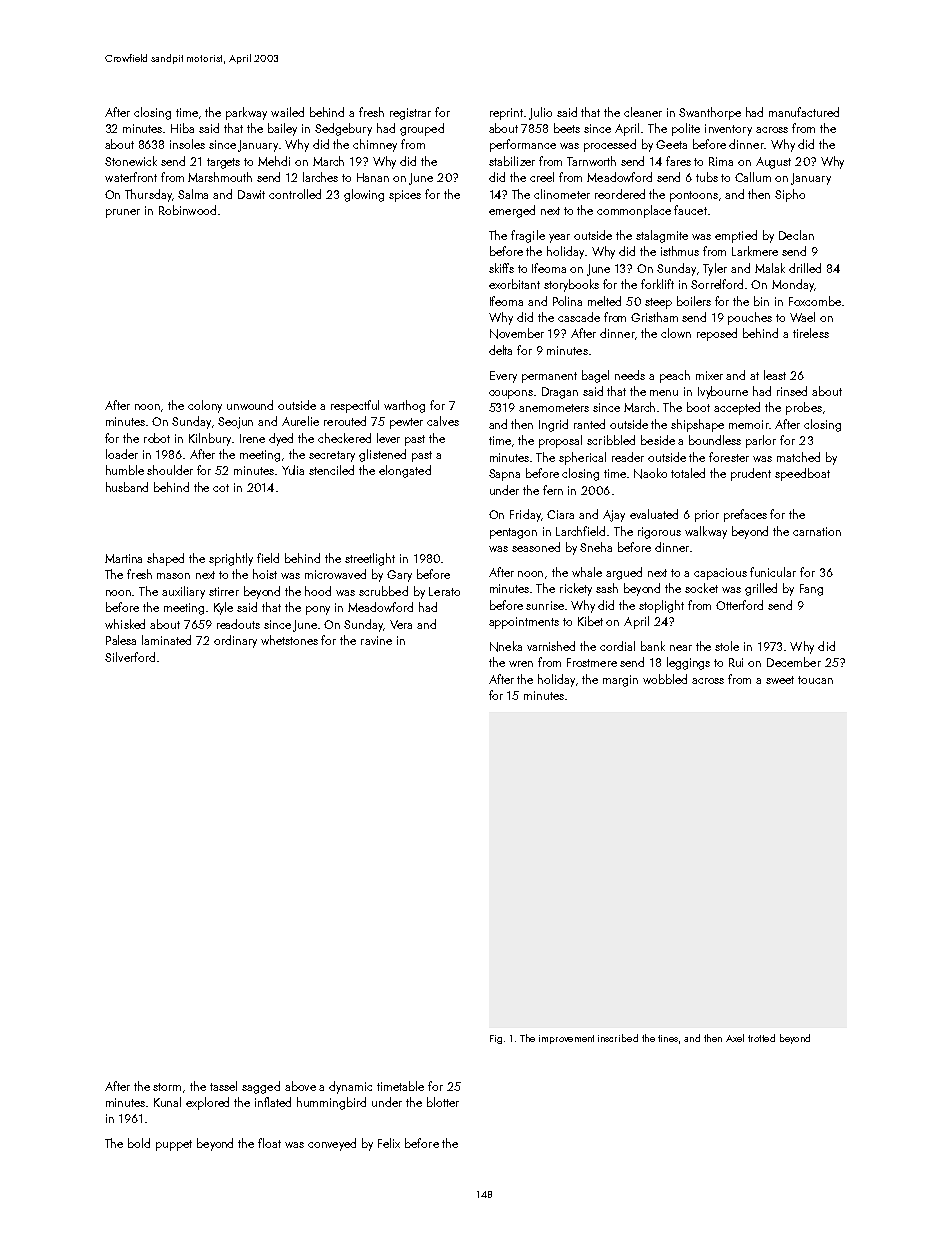  I want to click on Swanthorpe, so click(710, 113).
